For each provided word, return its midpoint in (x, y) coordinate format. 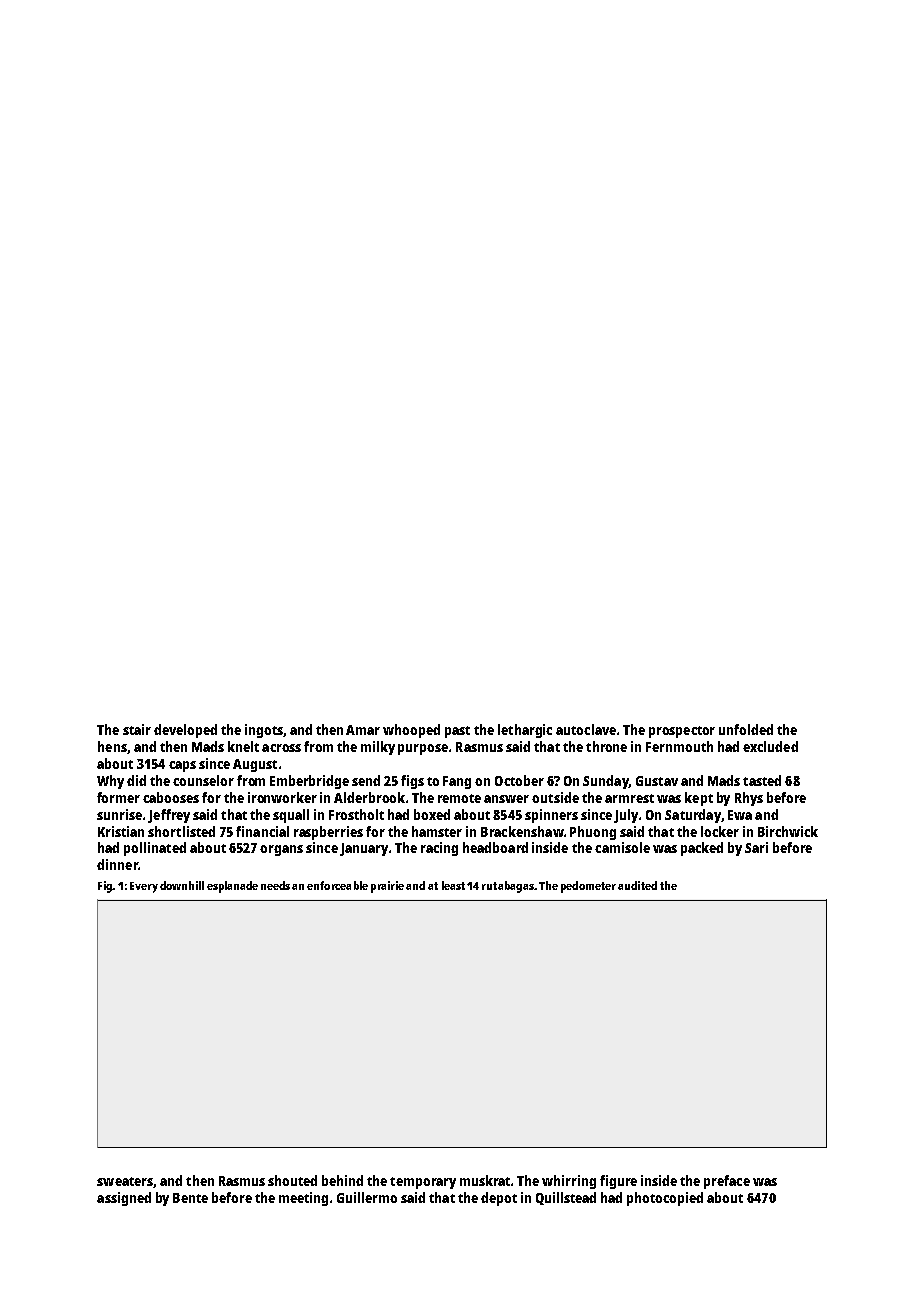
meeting (303, 1199)
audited (637, 885)
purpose (423, 749)
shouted (292, 1180)
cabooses (171, 797)
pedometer (588, 887)
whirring (569, 1182)
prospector (682, 732)
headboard (495, 847)
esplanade (232, 887)
